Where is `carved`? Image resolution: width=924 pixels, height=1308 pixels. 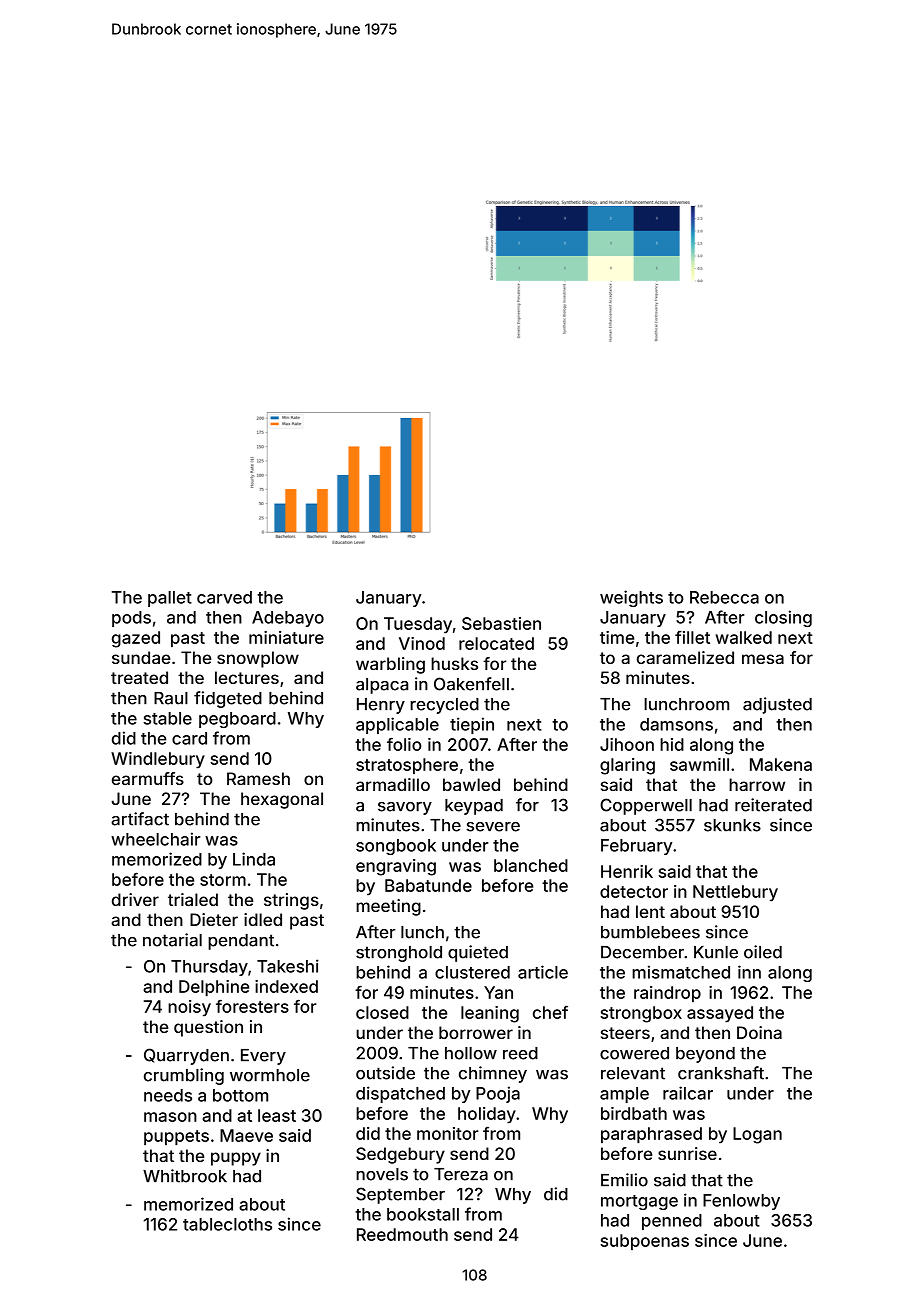
carved is located at coordinates (224, 597).
